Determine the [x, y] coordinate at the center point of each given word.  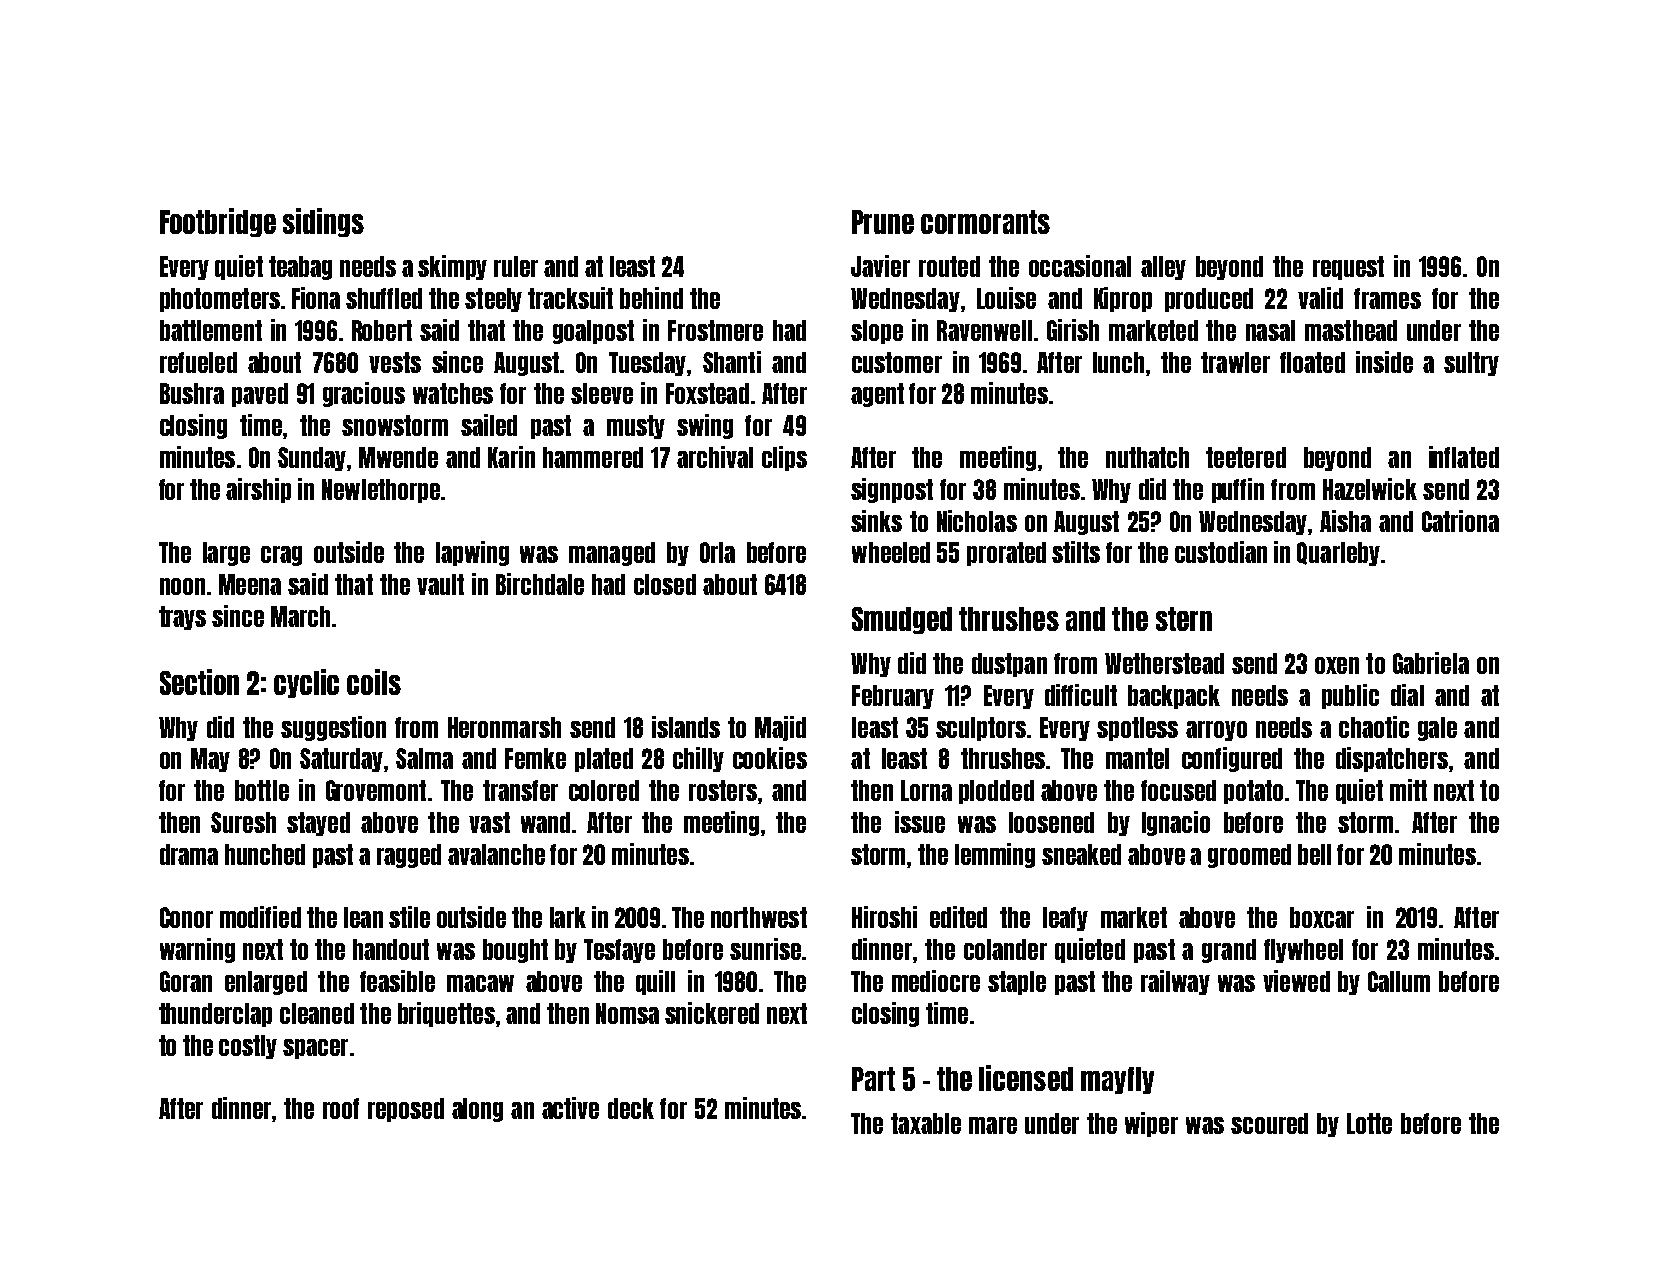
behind [651, 298]
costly [248, 1047]
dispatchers [1392, 759]
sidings [323, 222]
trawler [1235, 362]
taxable [926, 1123]
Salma [424, 758]
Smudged [902, 620]
